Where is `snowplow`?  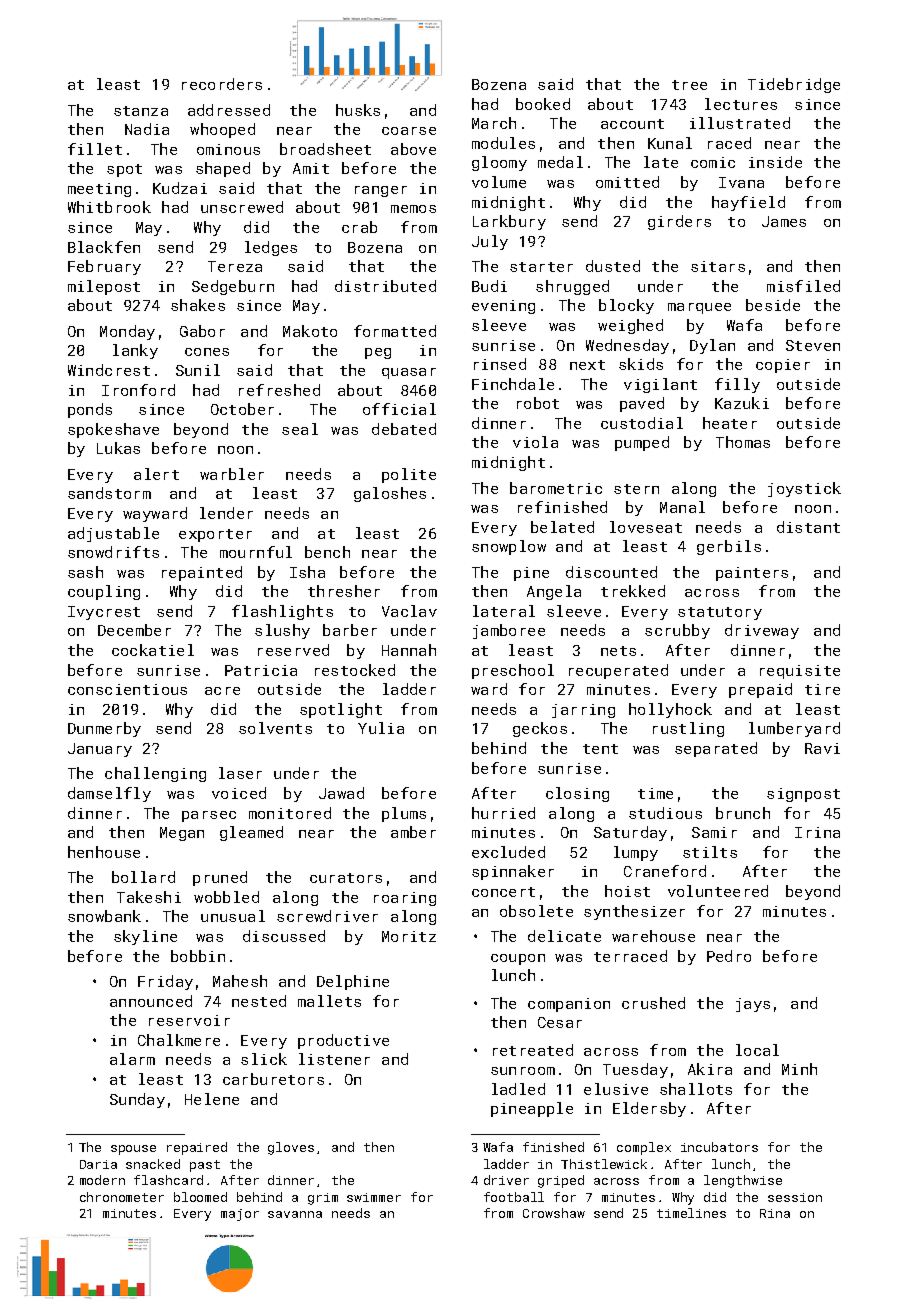
snowplow is located at coordinates (509, 547).
